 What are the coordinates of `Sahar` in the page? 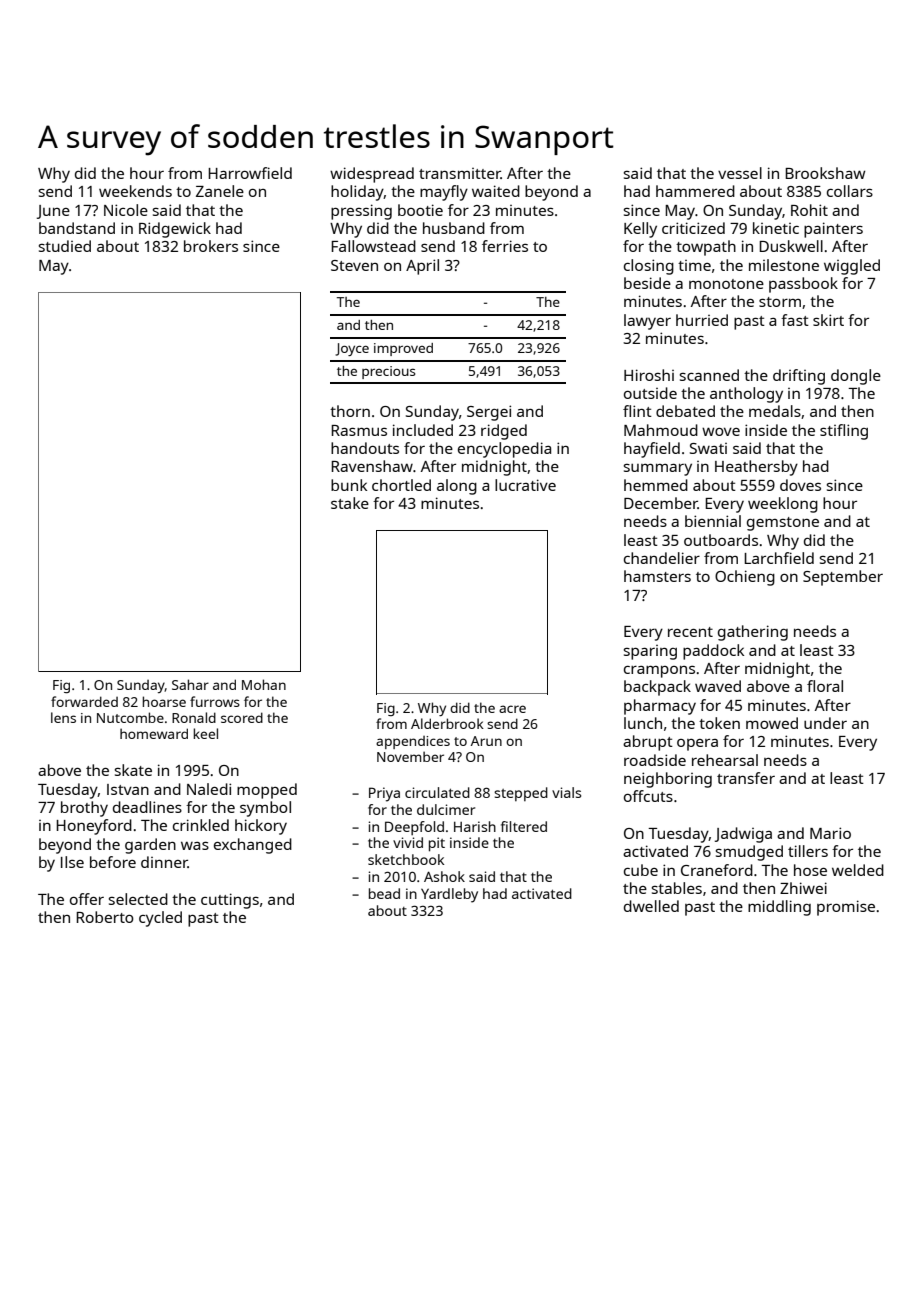 It's located at (190, 684).
